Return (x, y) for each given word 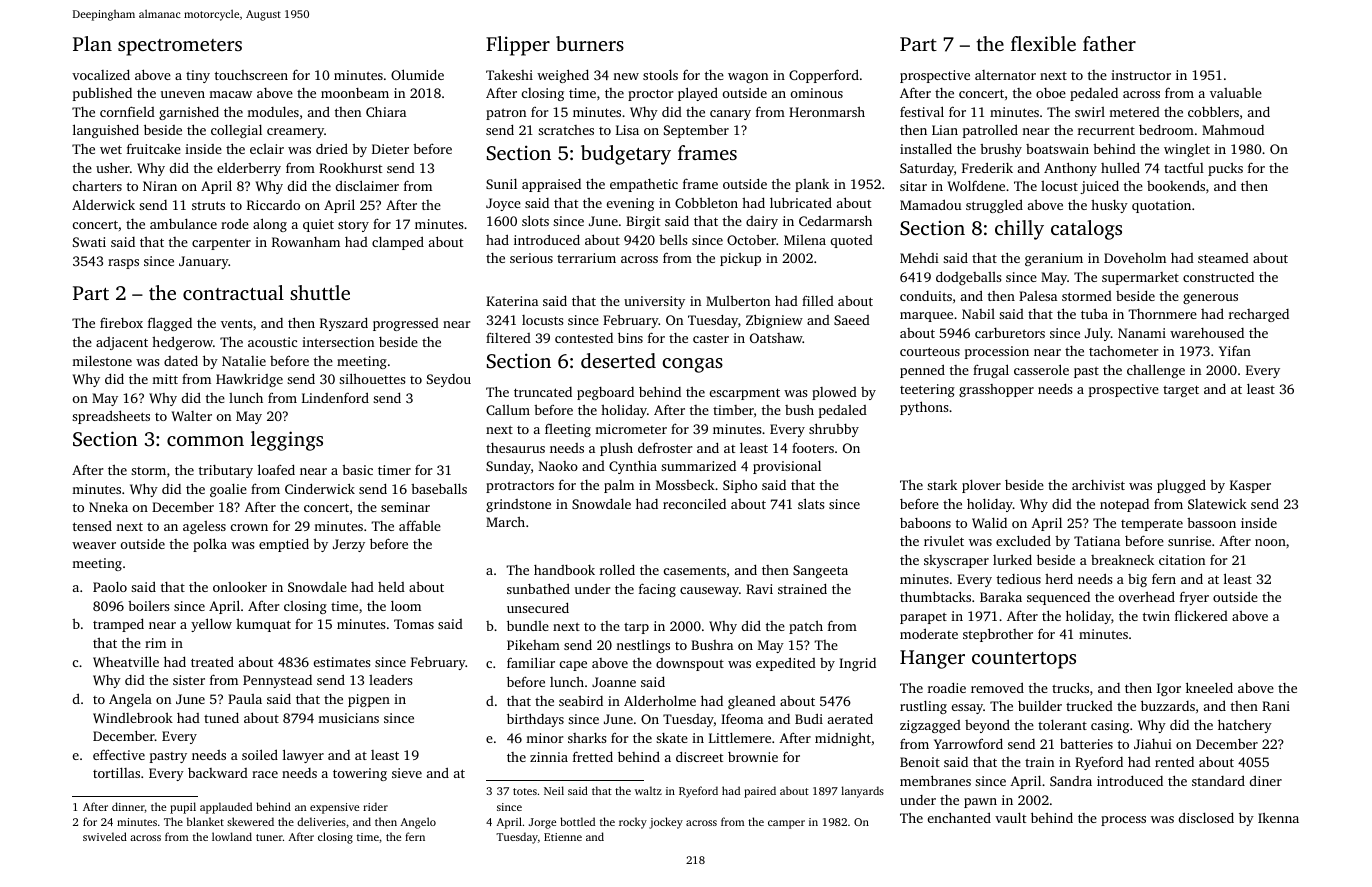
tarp (636, 628)
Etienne (563, 837)
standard (1218, 780)
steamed (1223, 258)
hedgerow (182, 343)
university (654, 302)
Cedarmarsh (835, 220)
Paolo (110, 587)
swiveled (105, 836)
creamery (295, 133)
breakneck (1122, 560)
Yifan (1235, 350)
